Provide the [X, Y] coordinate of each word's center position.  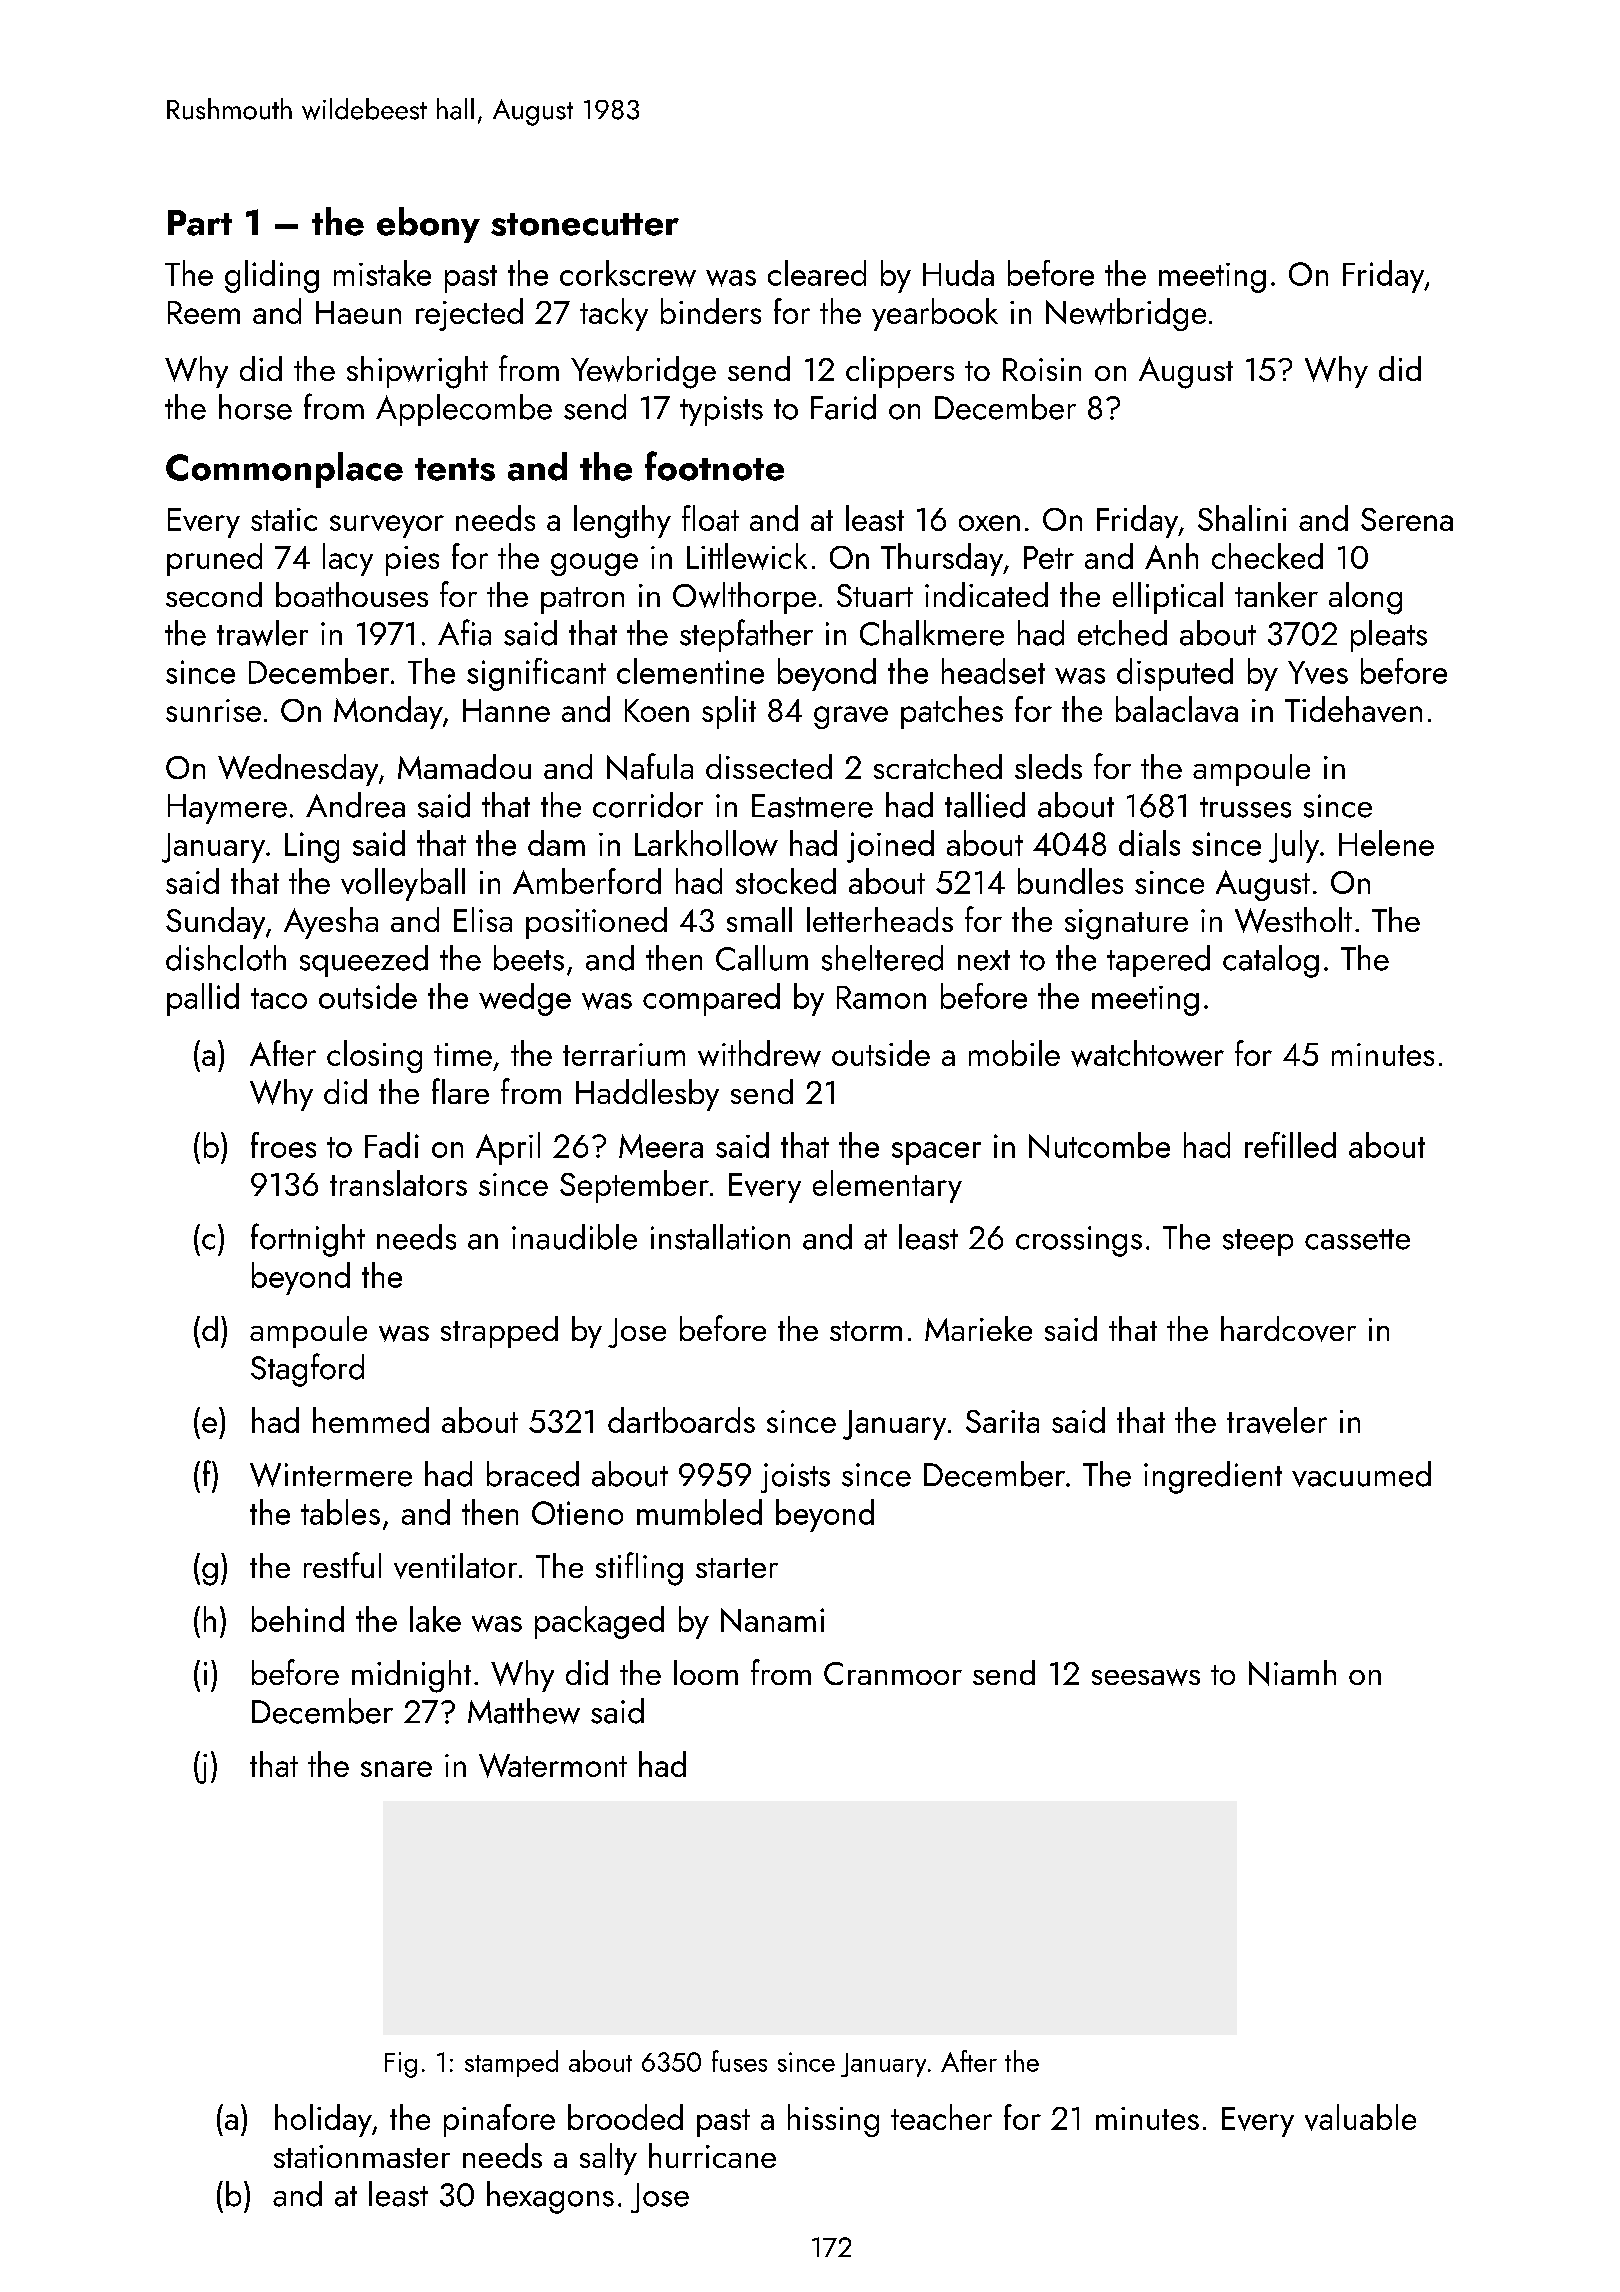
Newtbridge [1126, 314]
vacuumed [1361, 1474]
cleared [817, 273]
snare [396, 1769]
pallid [203, 999]
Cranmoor [893, 1673]
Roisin [1042, 369]
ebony [428, 225]
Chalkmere [932, 633]
